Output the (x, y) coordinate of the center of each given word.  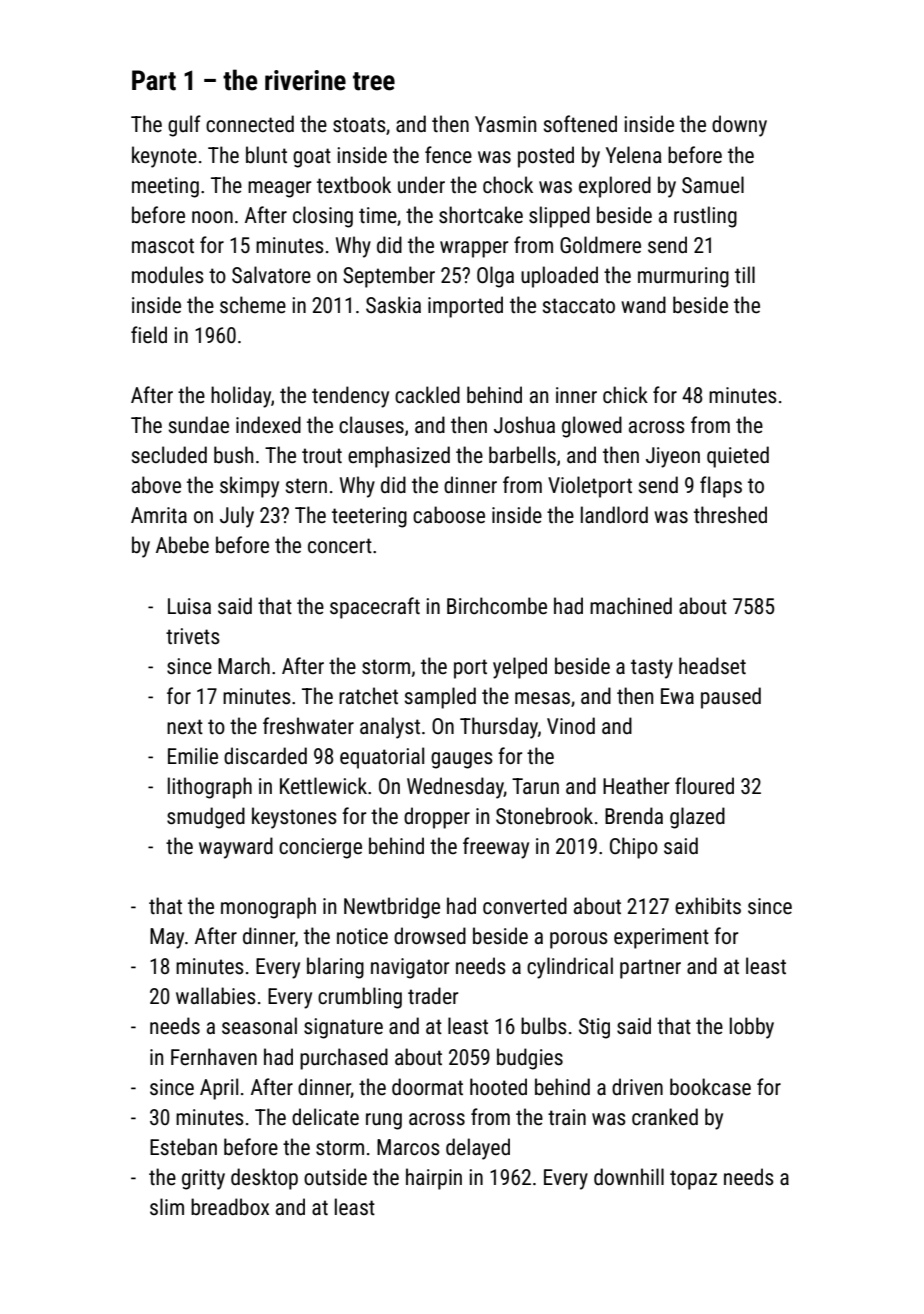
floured (704, 785)
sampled (440, 698)
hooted (498, 1086)
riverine (305, 80)
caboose (449, 515)
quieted (738, 457)
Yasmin (505, 124)
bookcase (710, 1087)
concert (340, 545)
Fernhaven (214, 1057)
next (185, 727)
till (745, 274)
